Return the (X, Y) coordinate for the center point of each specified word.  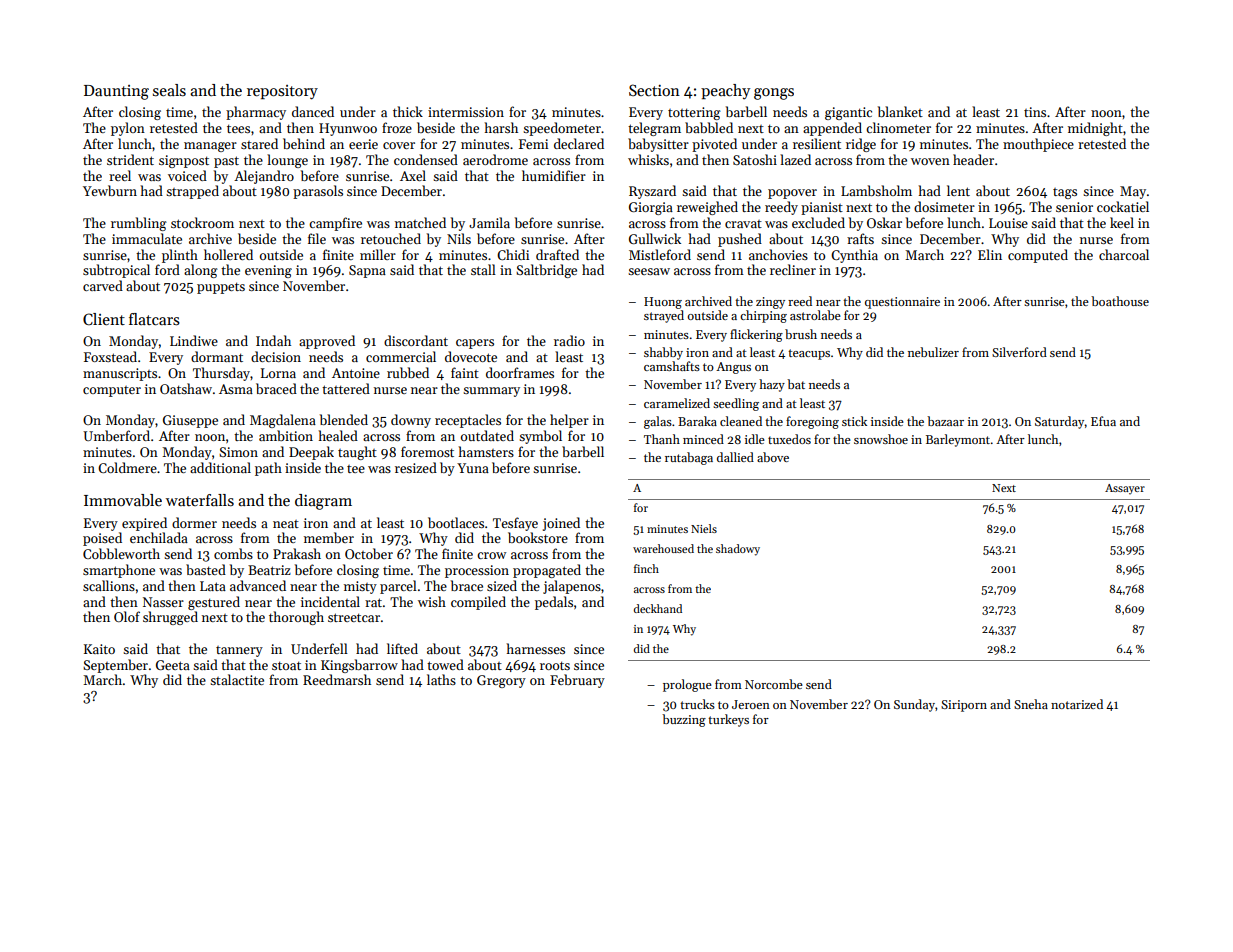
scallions (109, 585)
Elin (990, 254)
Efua (1103, 421)
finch (646, 568)
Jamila (489, 222)
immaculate (147, 238)
